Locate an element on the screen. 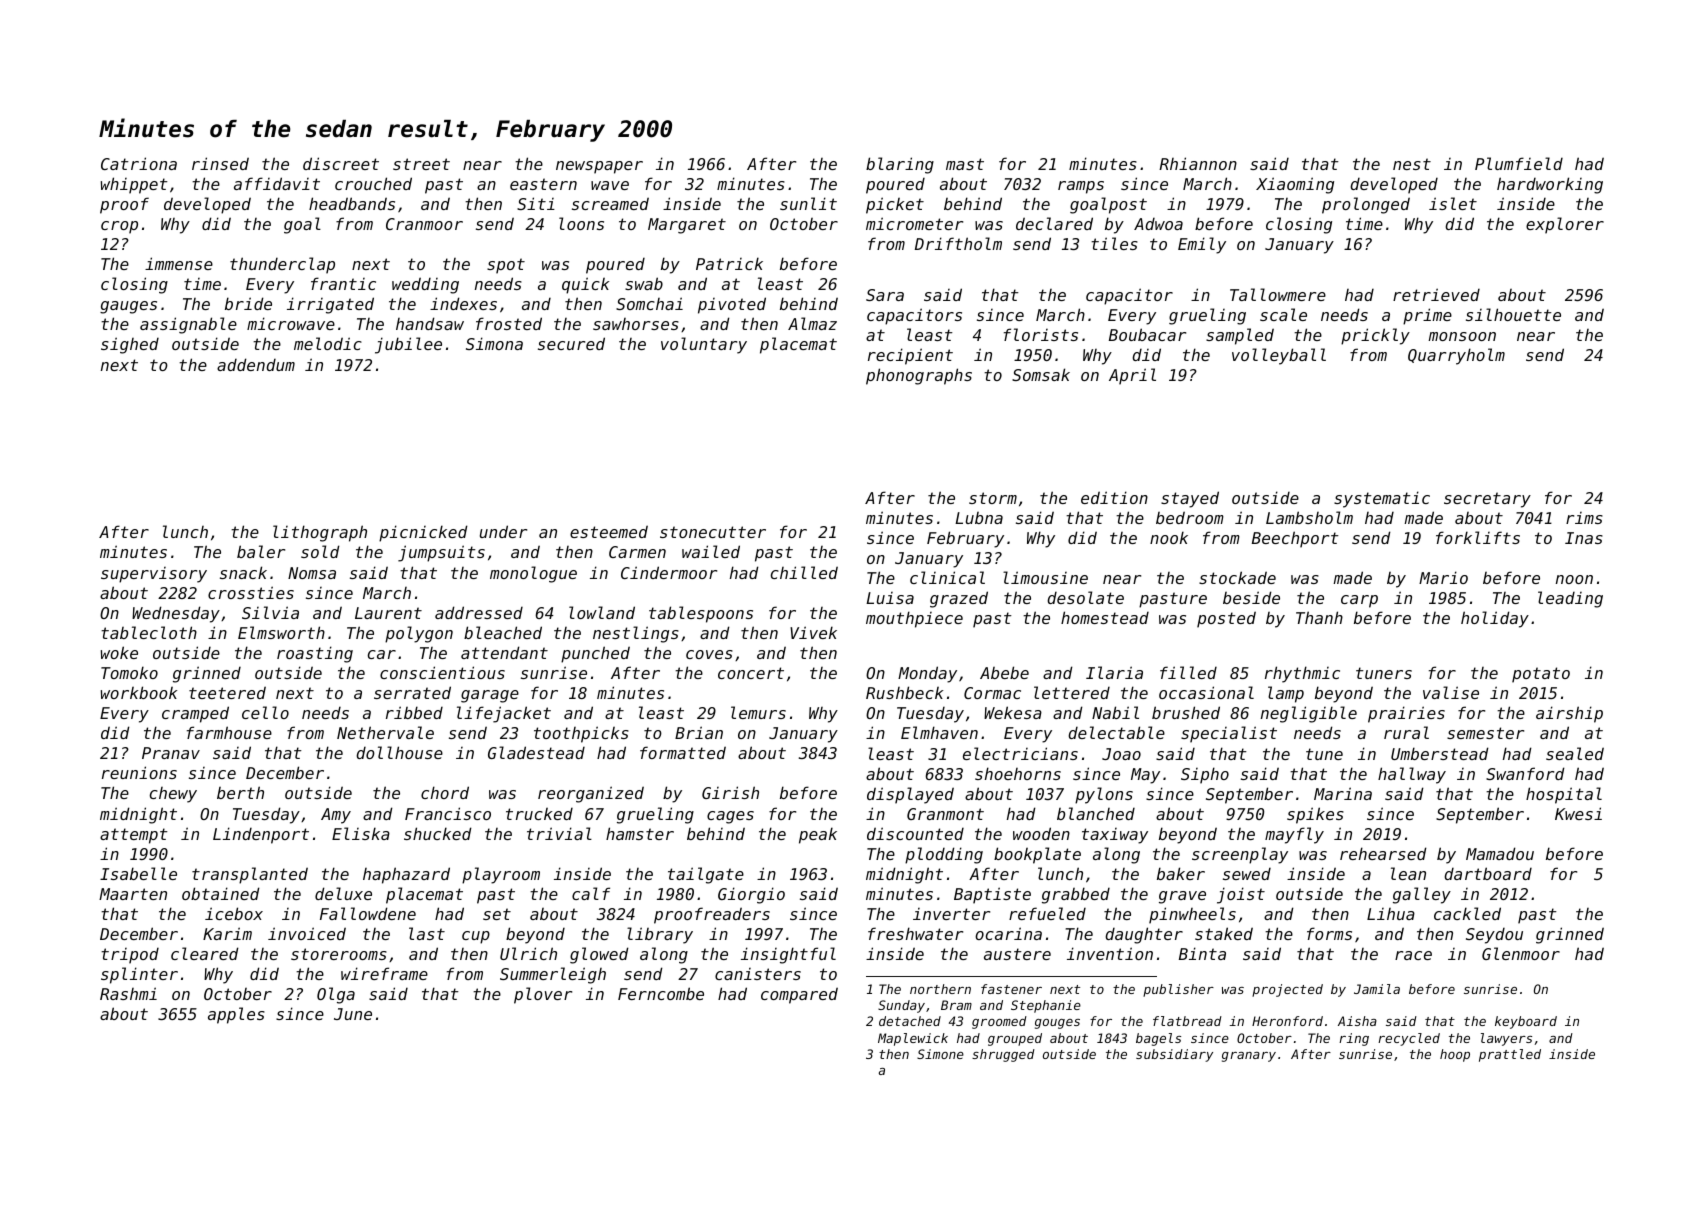 This screenshot has width=1704, height=1205. discounted is located at coordinates (915, 833).
